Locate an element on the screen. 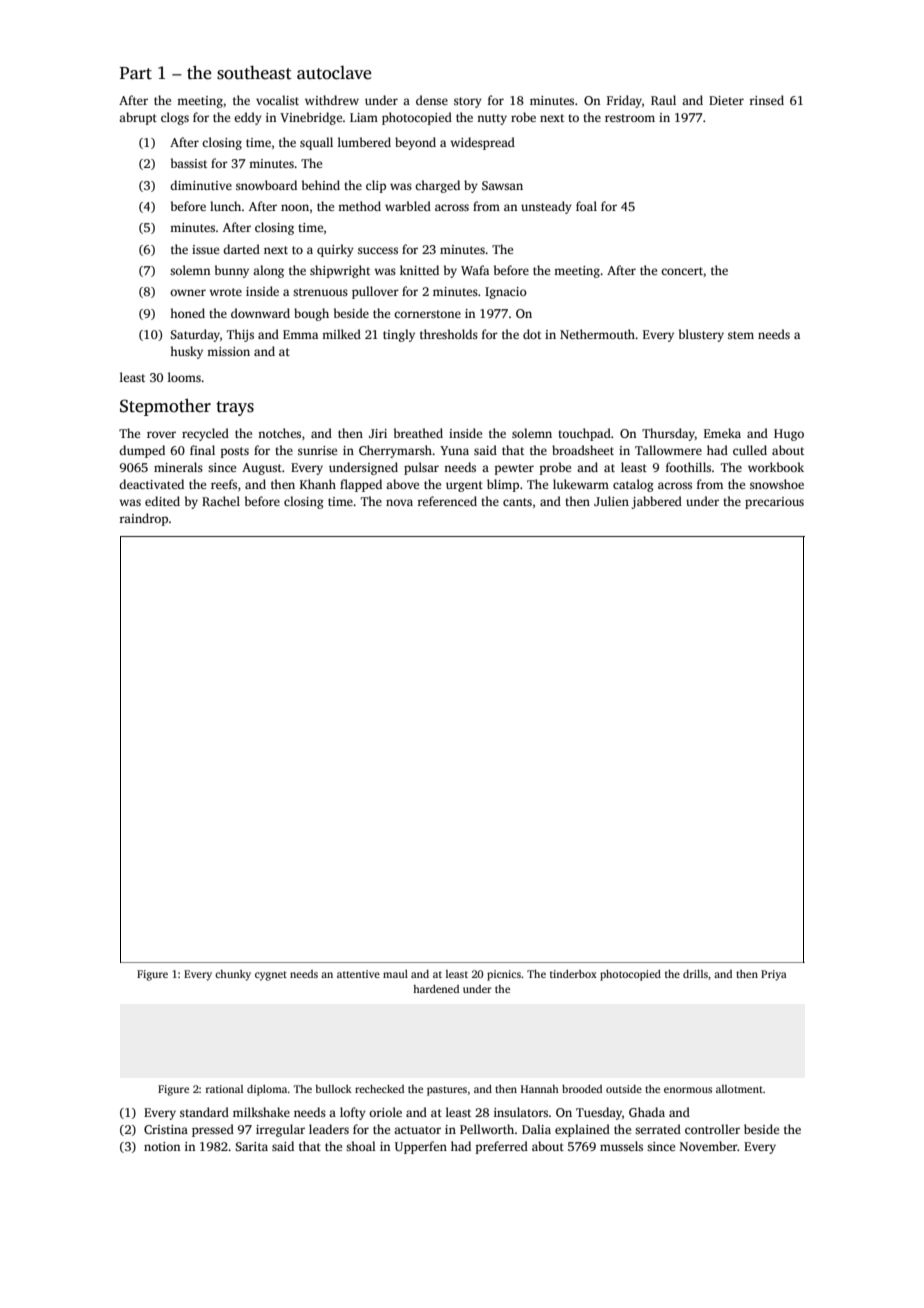 The height and width of the screenshot is (1308, 924). enormous is located at coordinates (688, 1090).
